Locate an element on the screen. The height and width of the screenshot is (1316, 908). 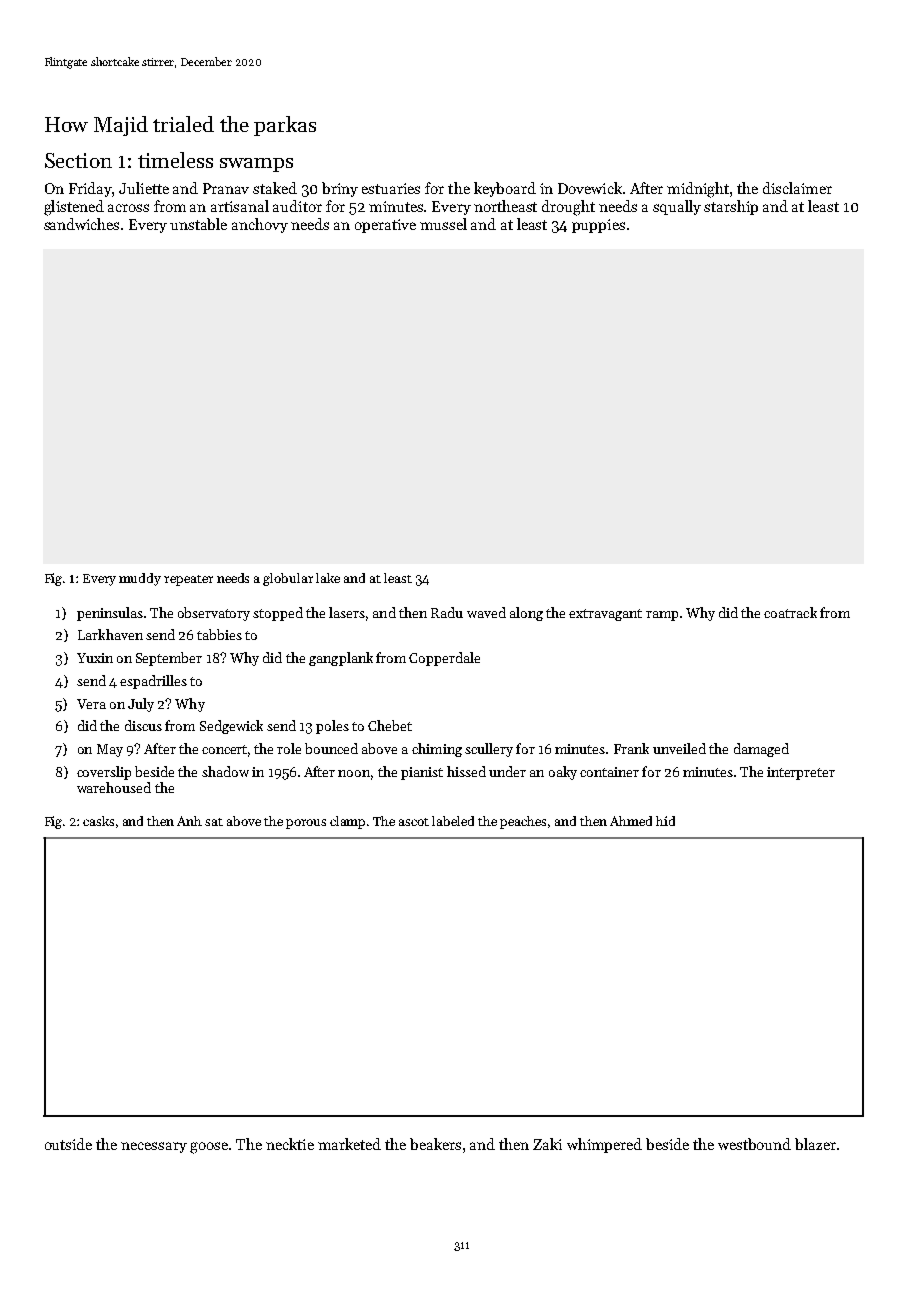
sandwiches is located at coordinates (81, 224).
